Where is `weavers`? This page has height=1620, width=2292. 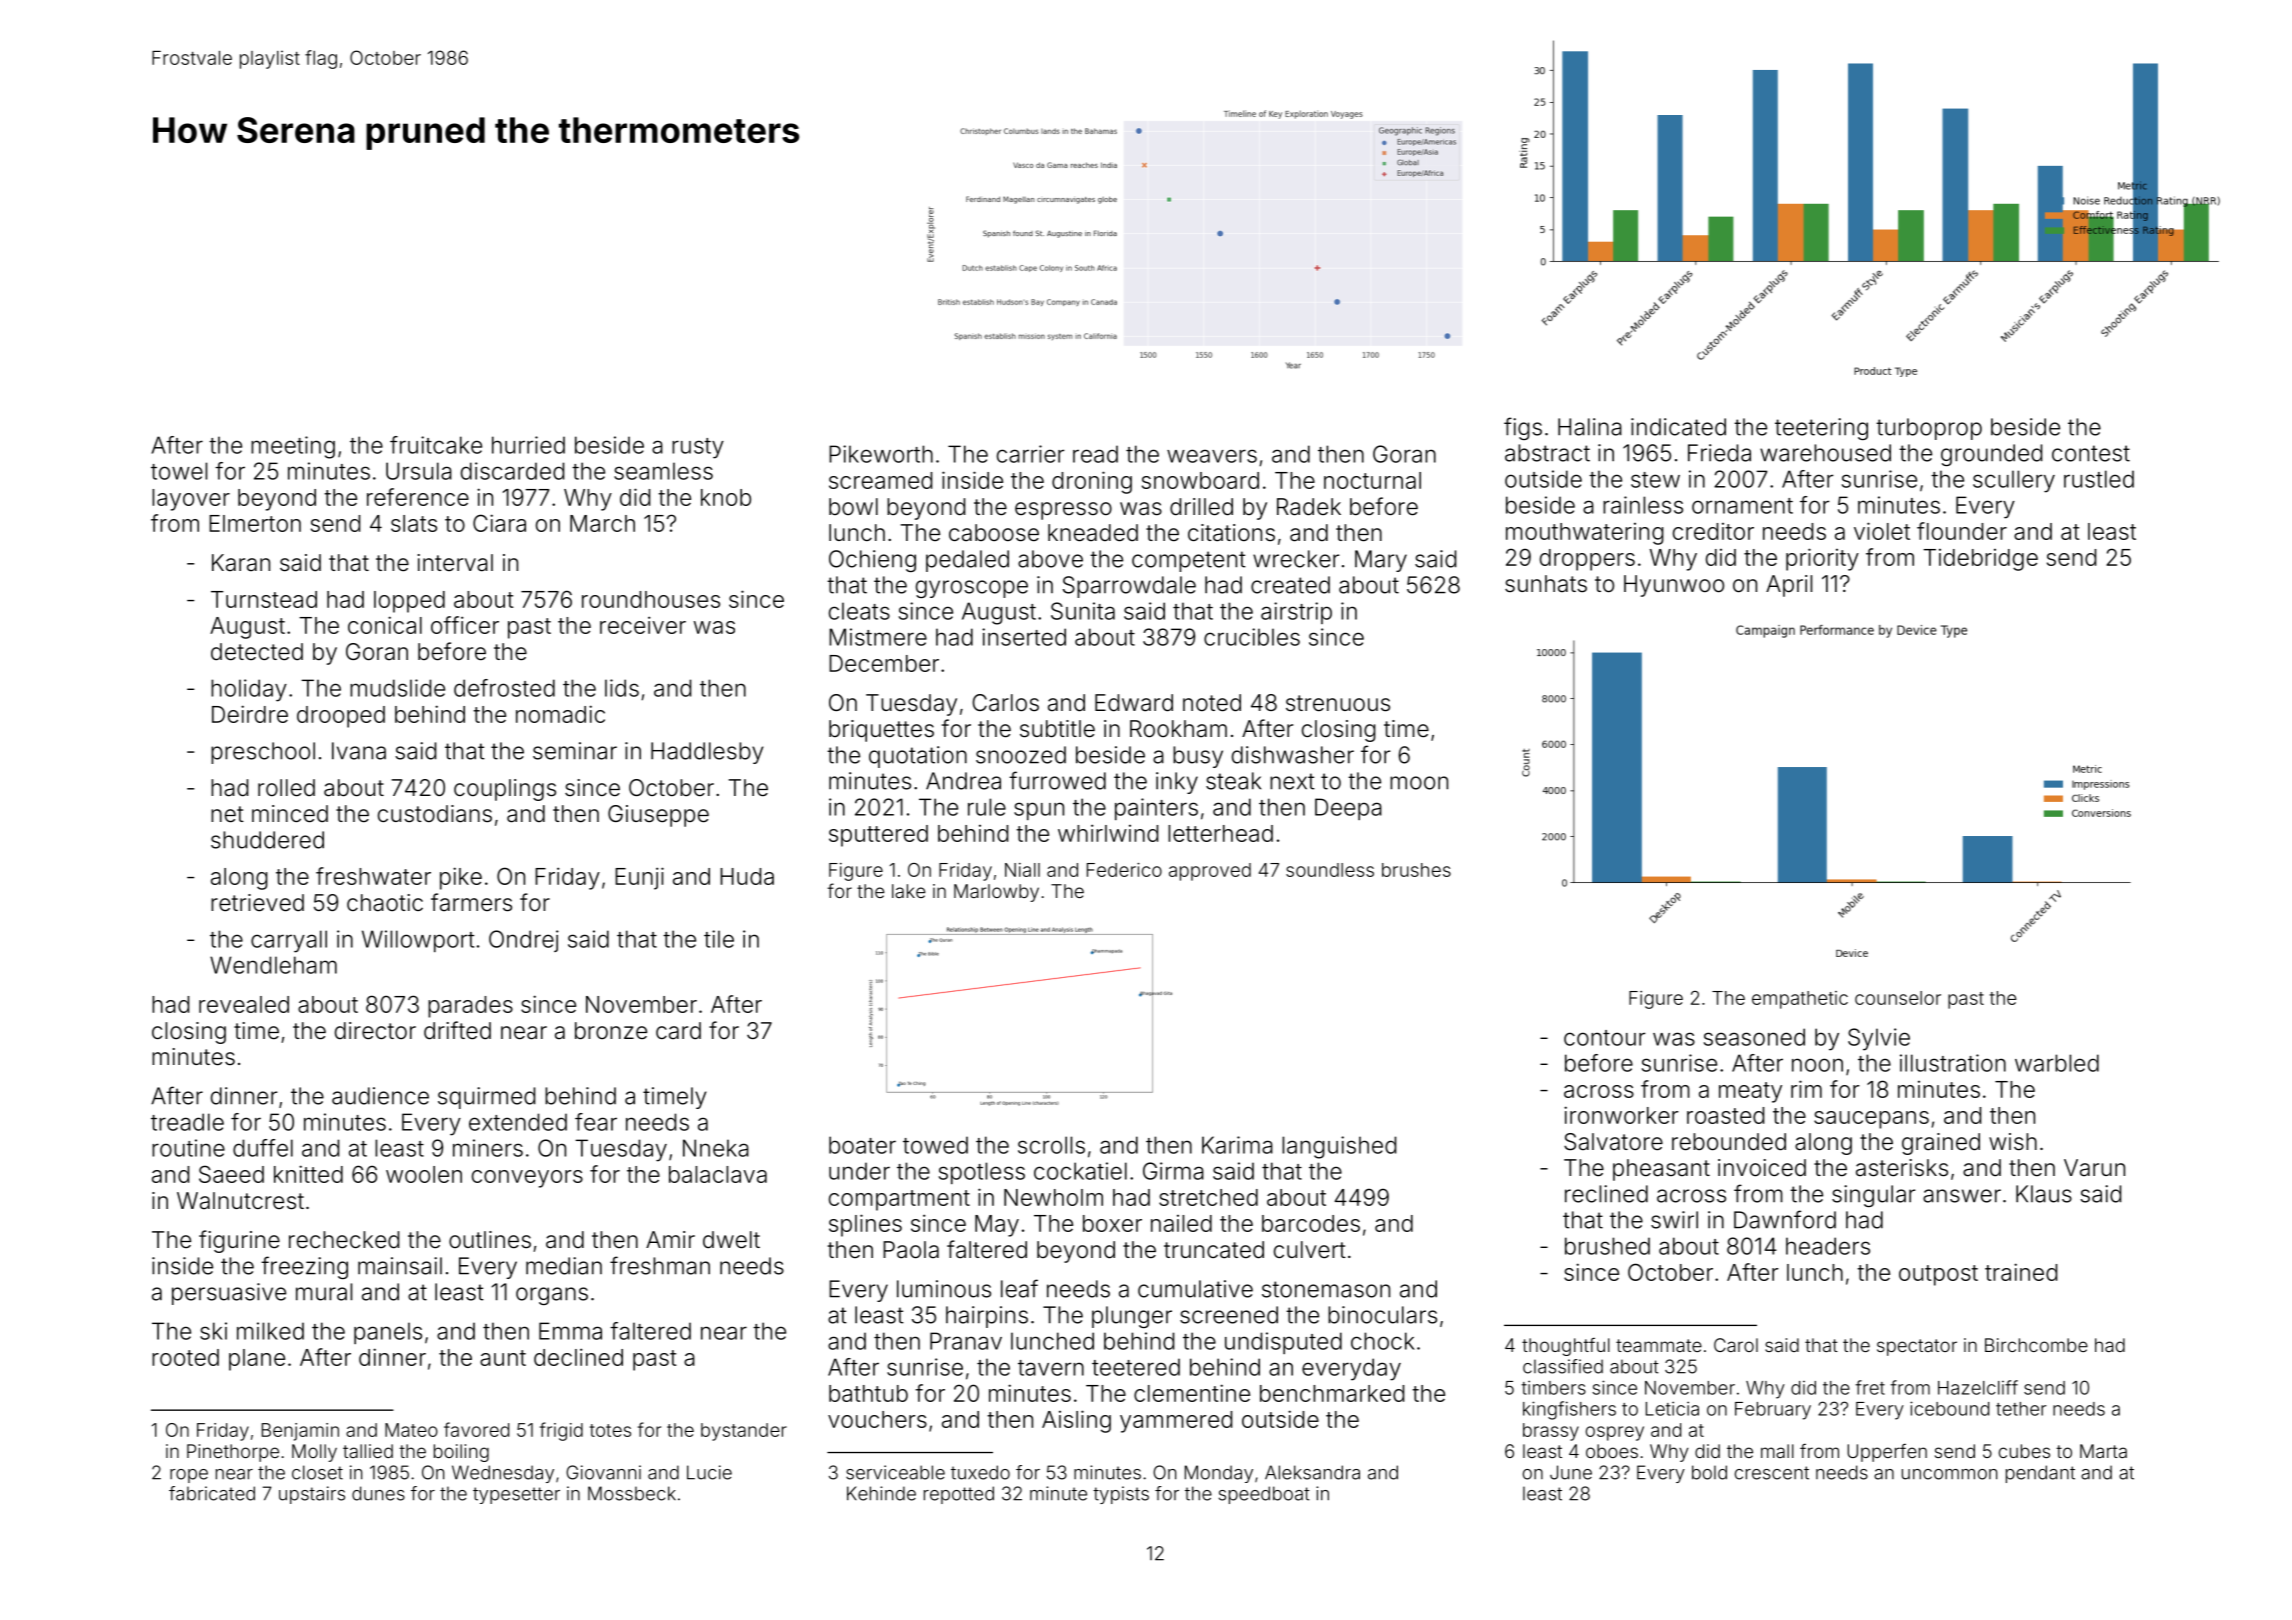 weavers is located at coordinates (1212, 456).
